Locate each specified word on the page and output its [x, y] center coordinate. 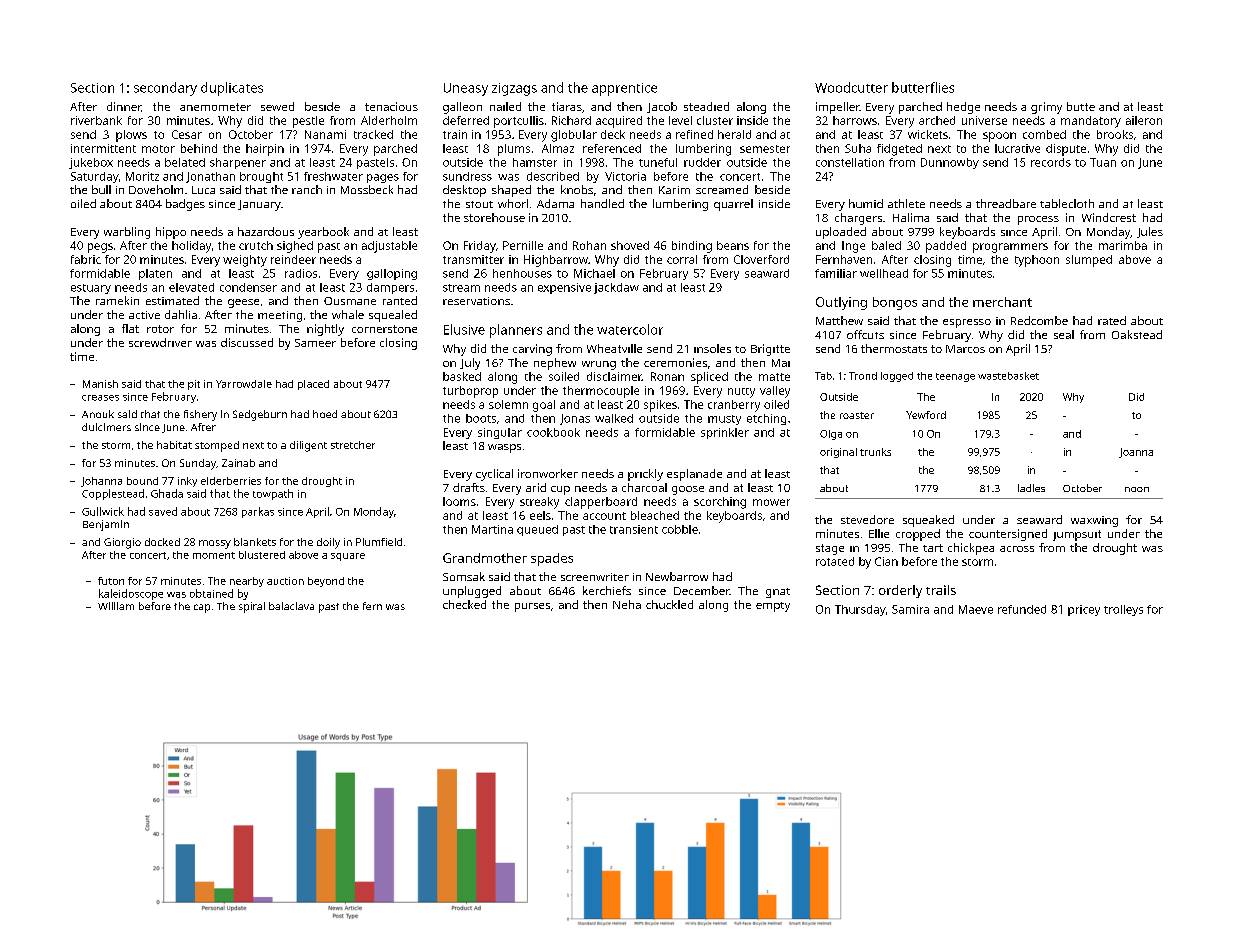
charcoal [644, 487]
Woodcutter [851, 87]
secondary [165, 89]
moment [214, 555]
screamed [722, 189]
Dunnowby [950, 163]
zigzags [514, 89]
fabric [86, 259]
